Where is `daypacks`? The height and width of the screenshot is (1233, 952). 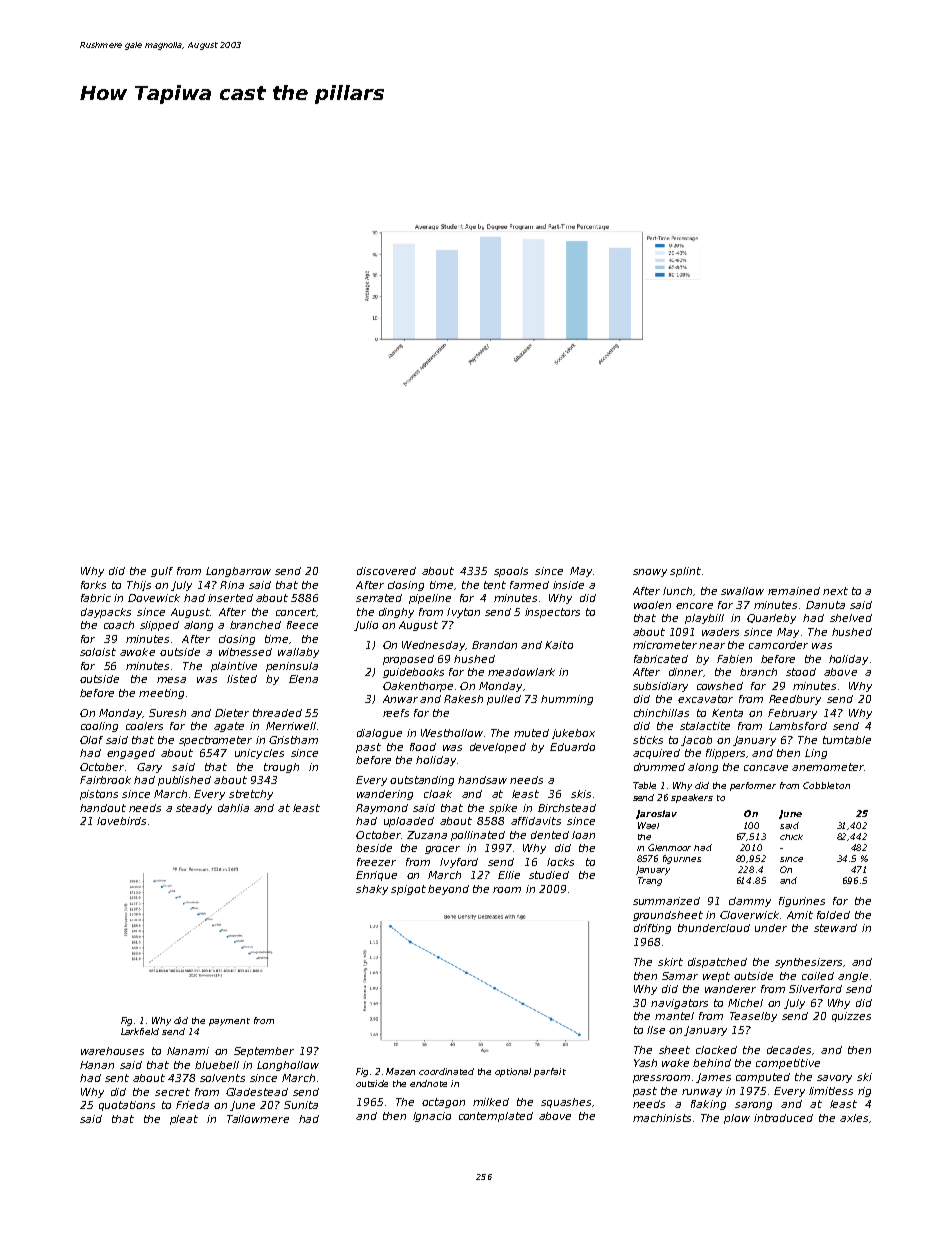
daypacks is located at coordinates (106, 613).
